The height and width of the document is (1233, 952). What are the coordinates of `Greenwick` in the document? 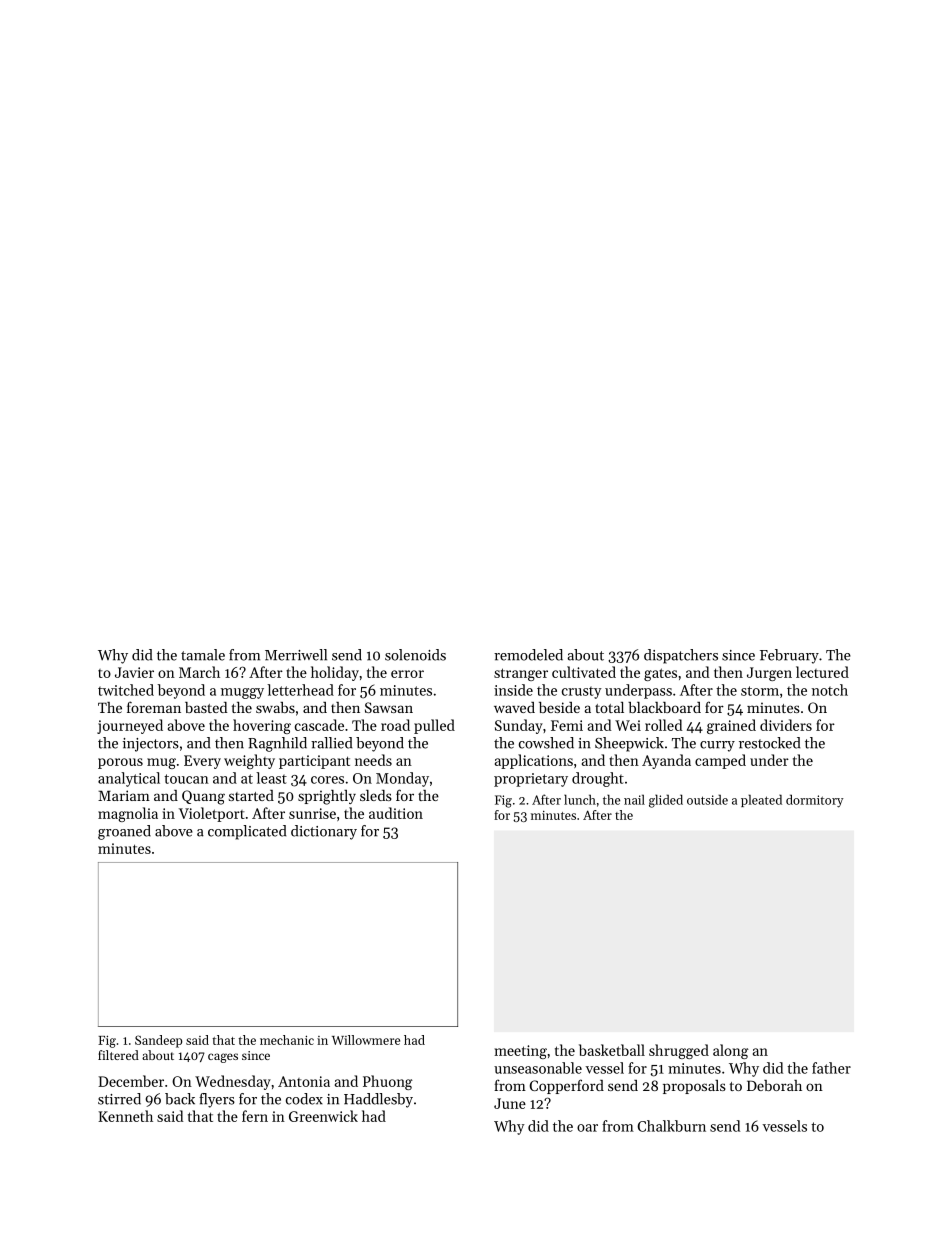 It's located at (323, 1116).
